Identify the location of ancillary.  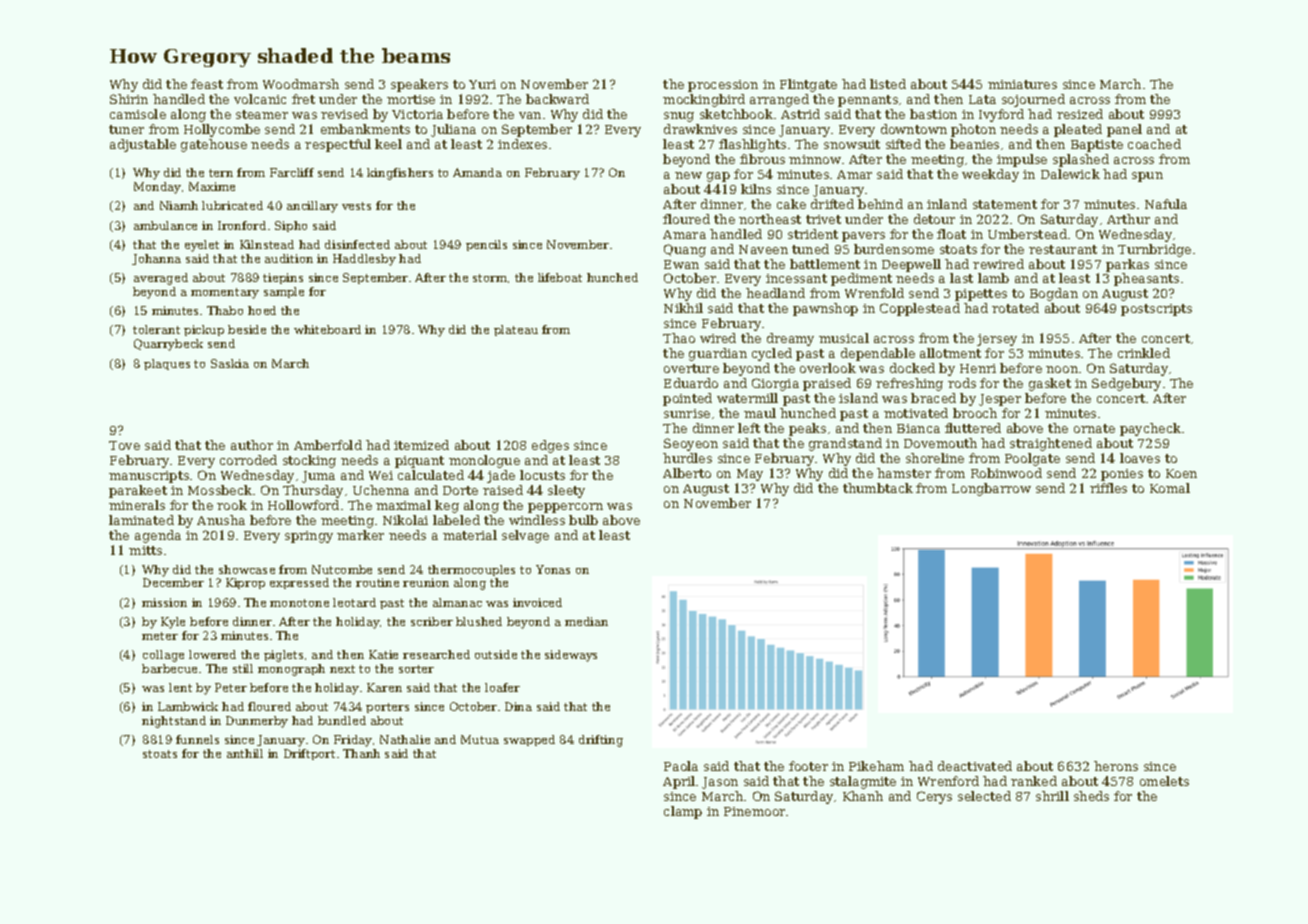
(312, 207).
